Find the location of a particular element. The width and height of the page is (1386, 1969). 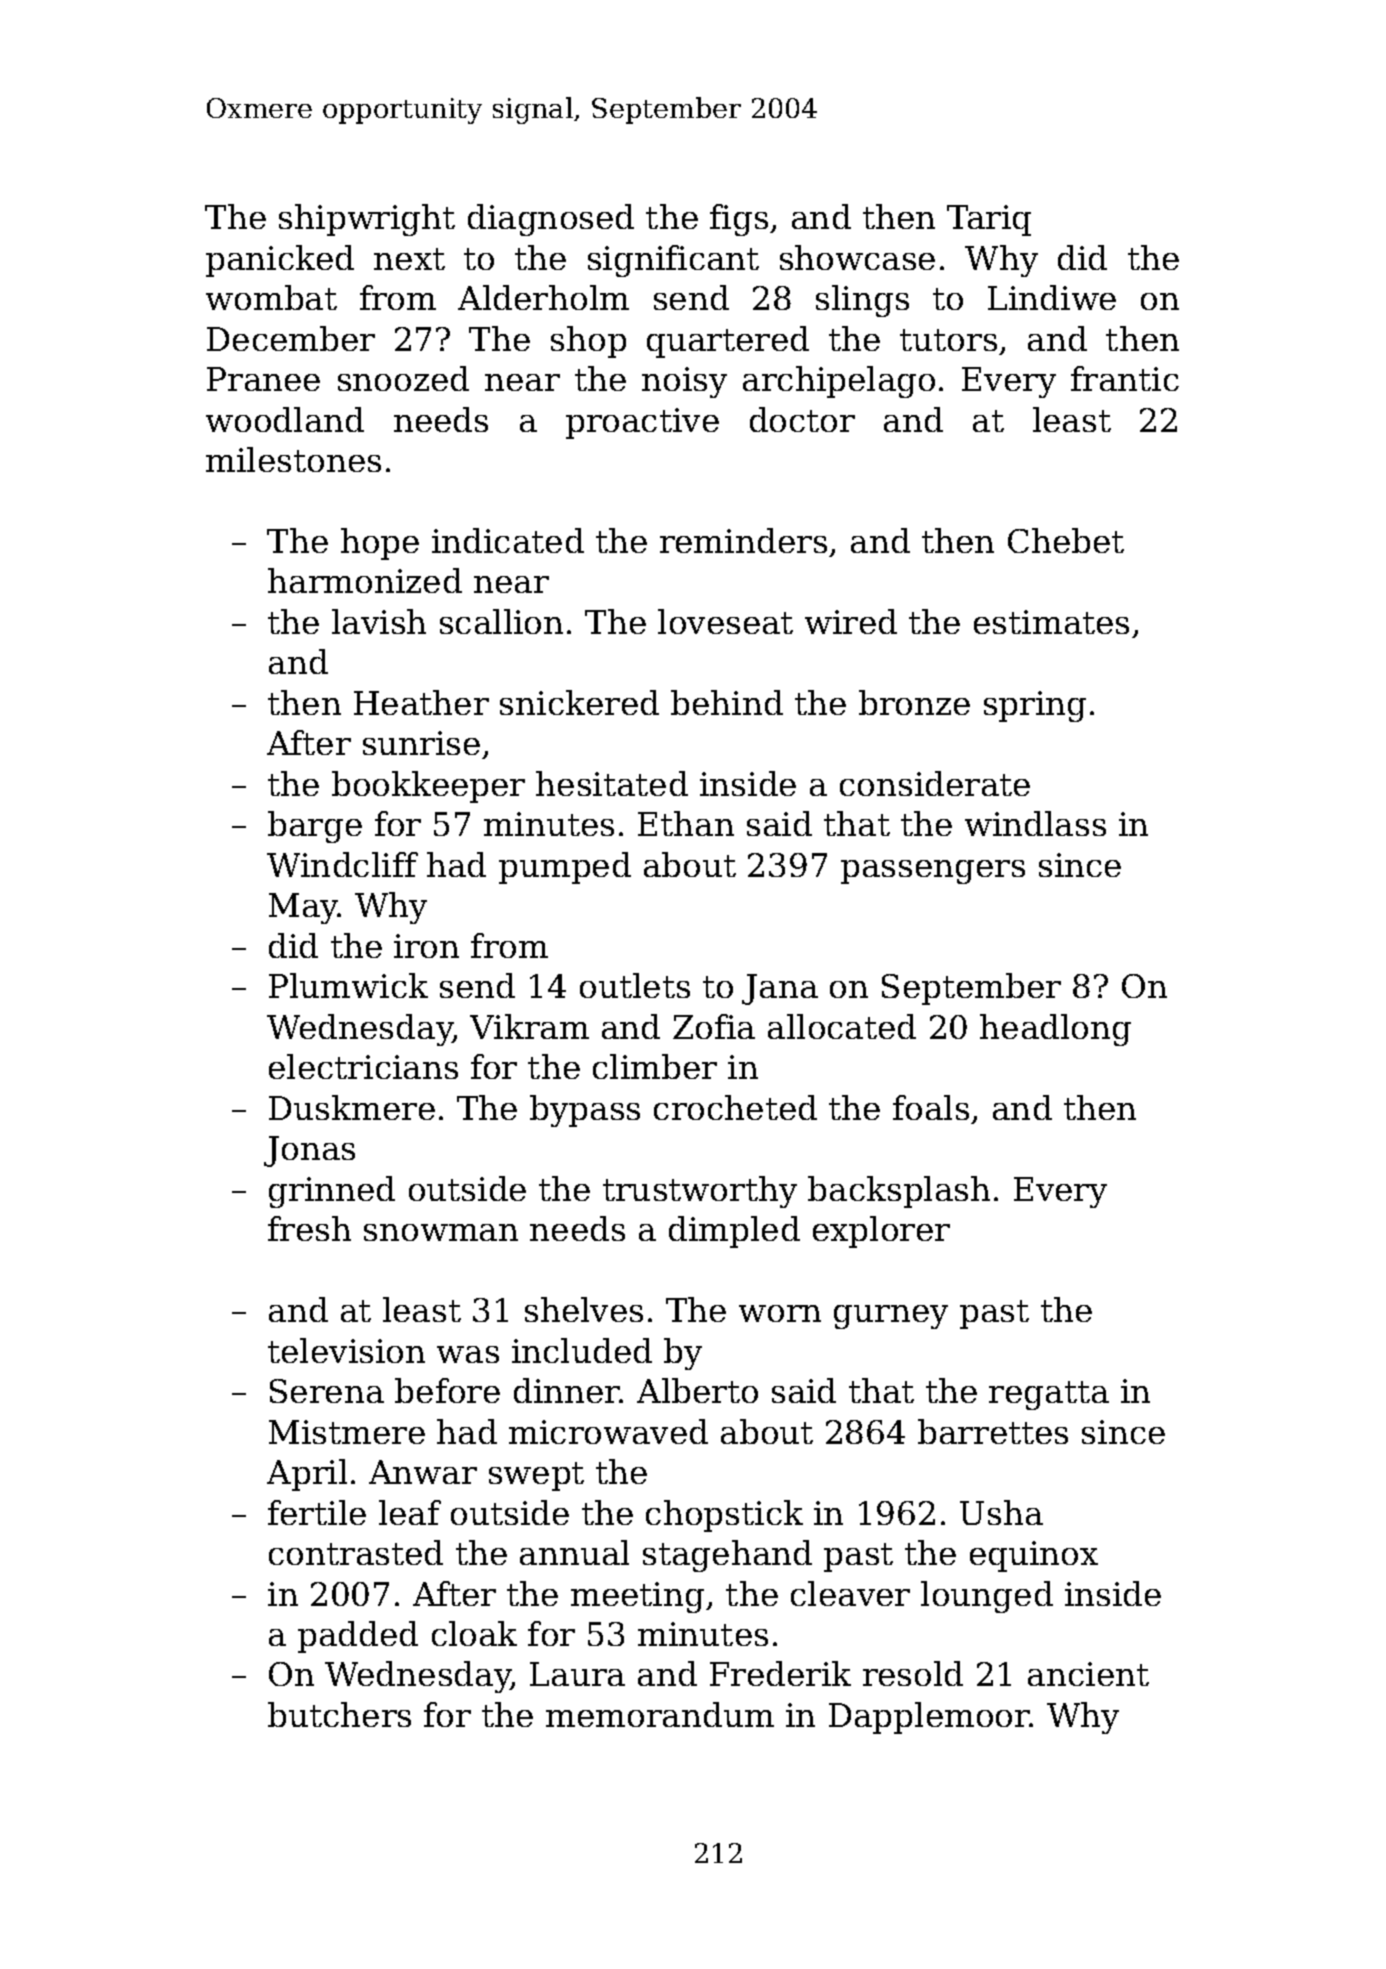

windlass is located at coordinates (1035, 823).
